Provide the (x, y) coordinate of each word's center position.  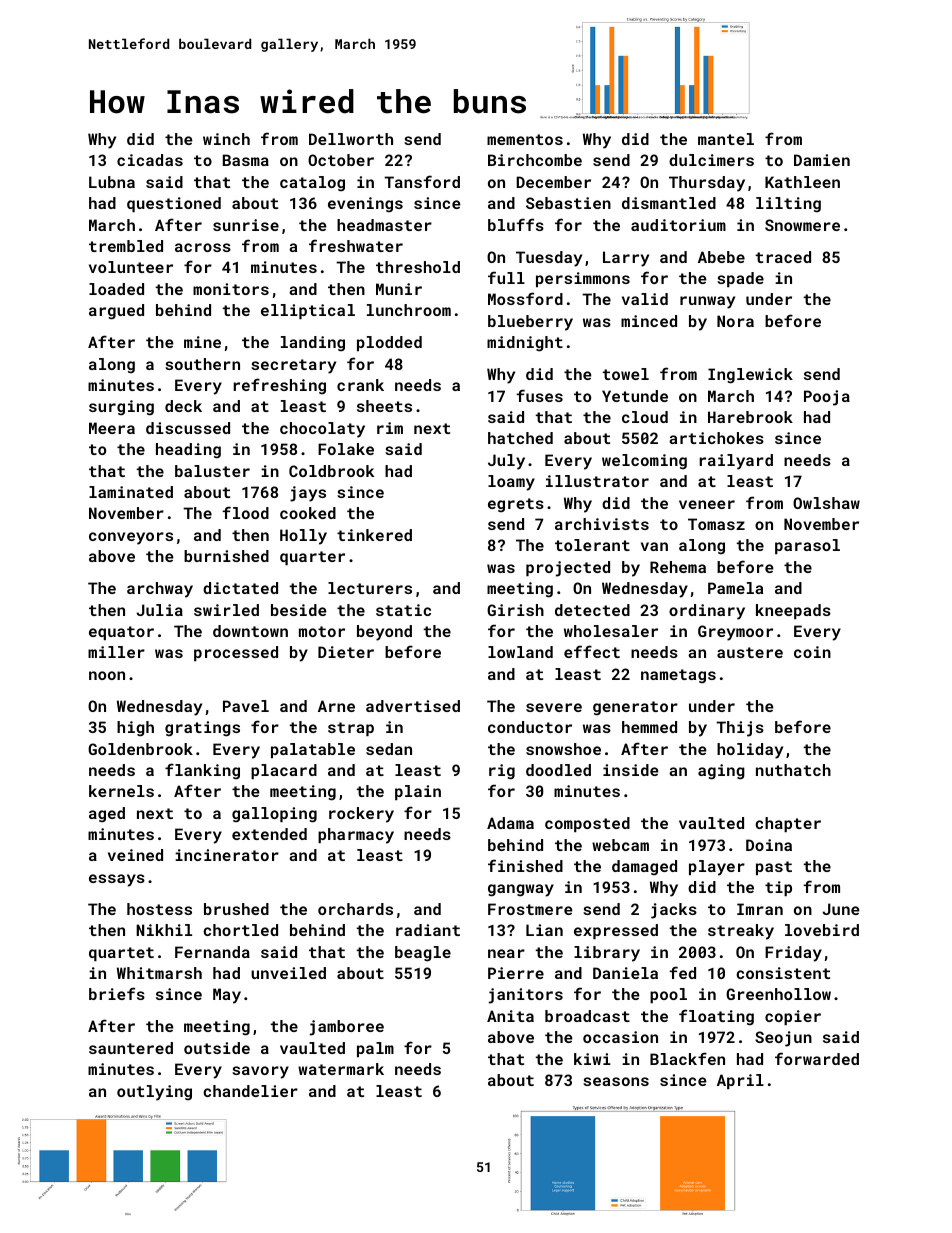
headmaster (384, 225)
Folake (346, 449)
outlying (154, 1093)
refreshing (279, 386)
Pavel (246, 706)
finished (525, 865)
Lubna (112, 182)
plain (418, 792)
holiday (750, 751)
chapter (788, 824)
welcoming (644, 462)
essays (117, 880)
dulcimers (711, 160)
